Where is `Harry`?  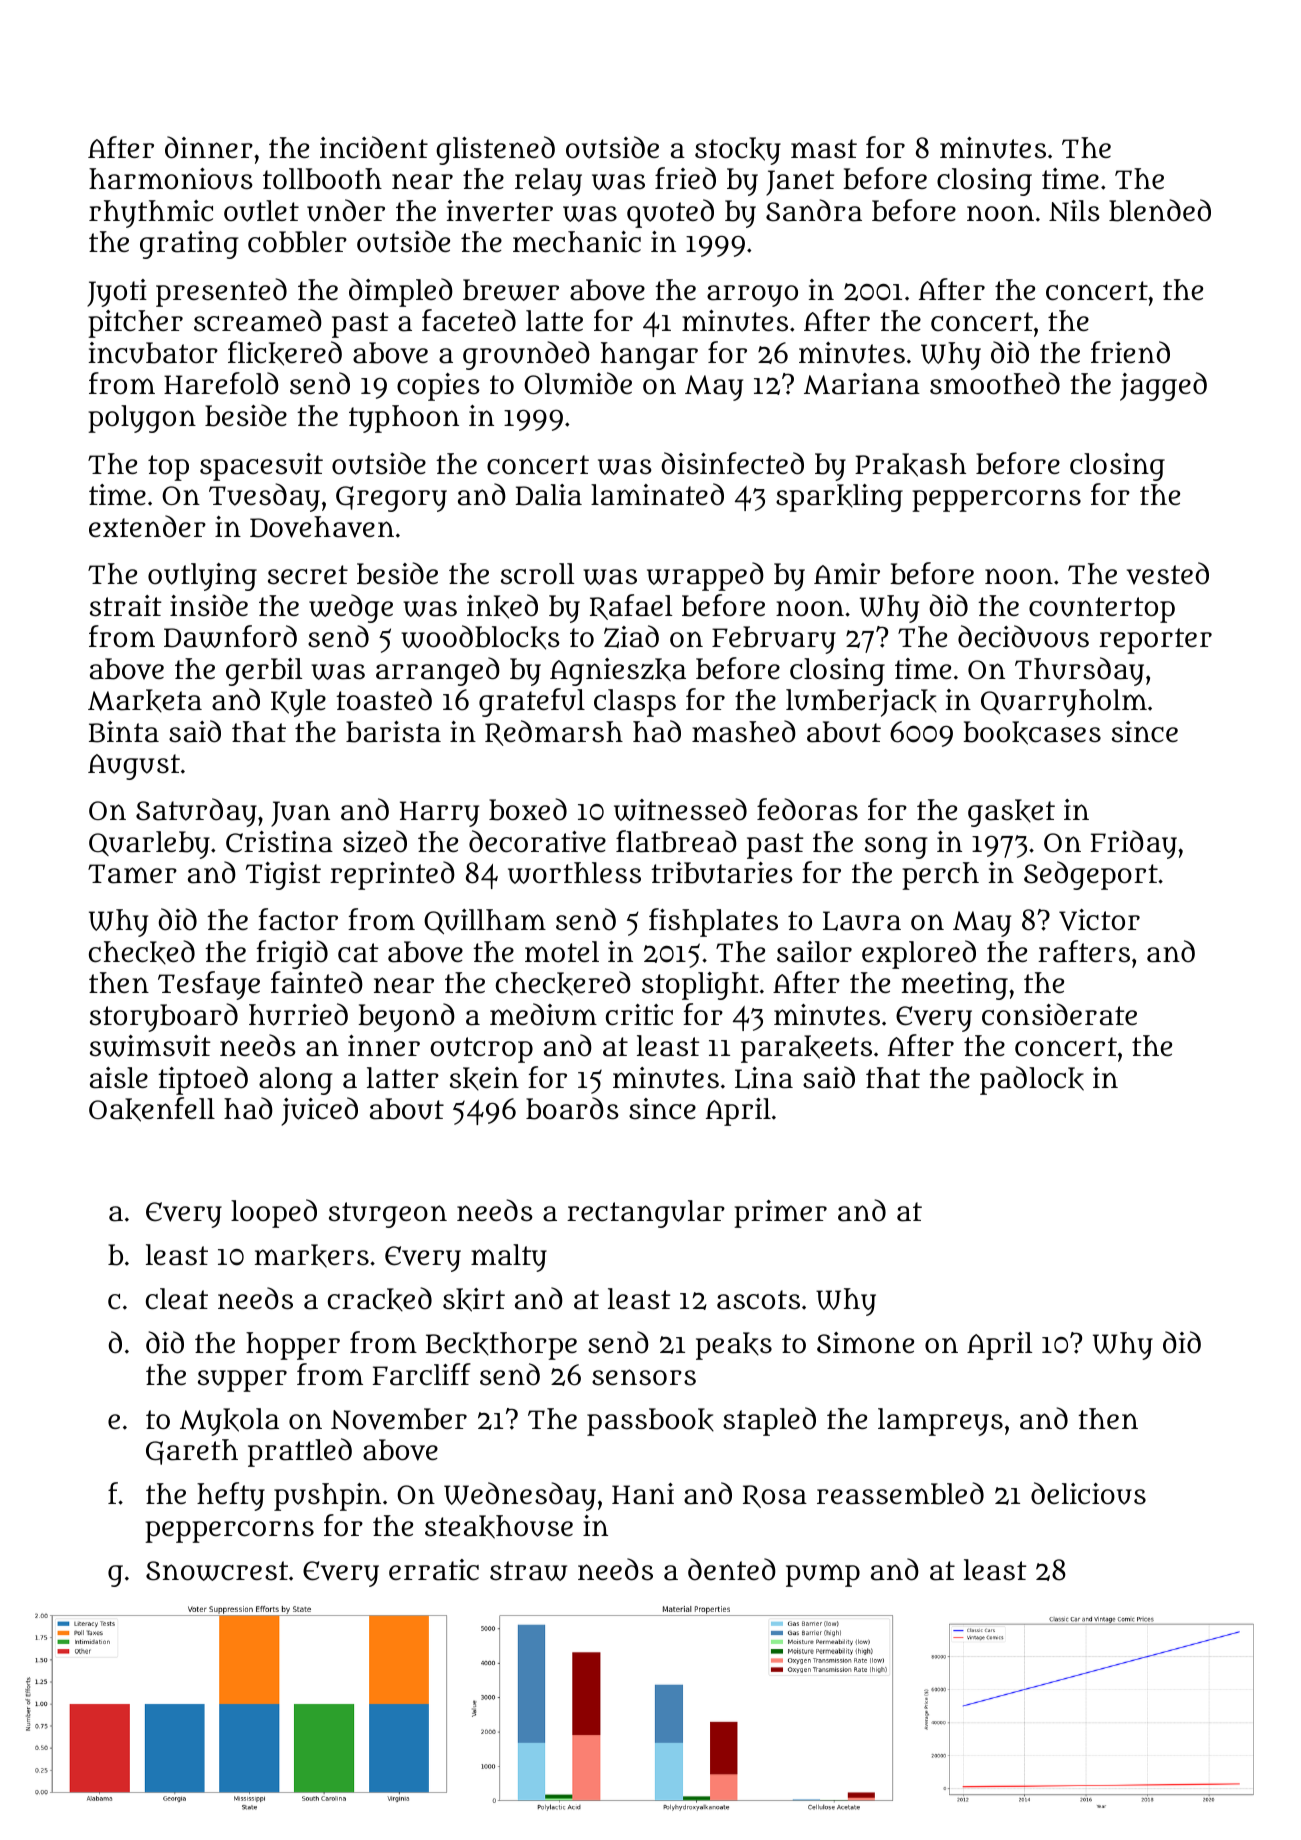
Harry is located at coordinates (439, 814).
